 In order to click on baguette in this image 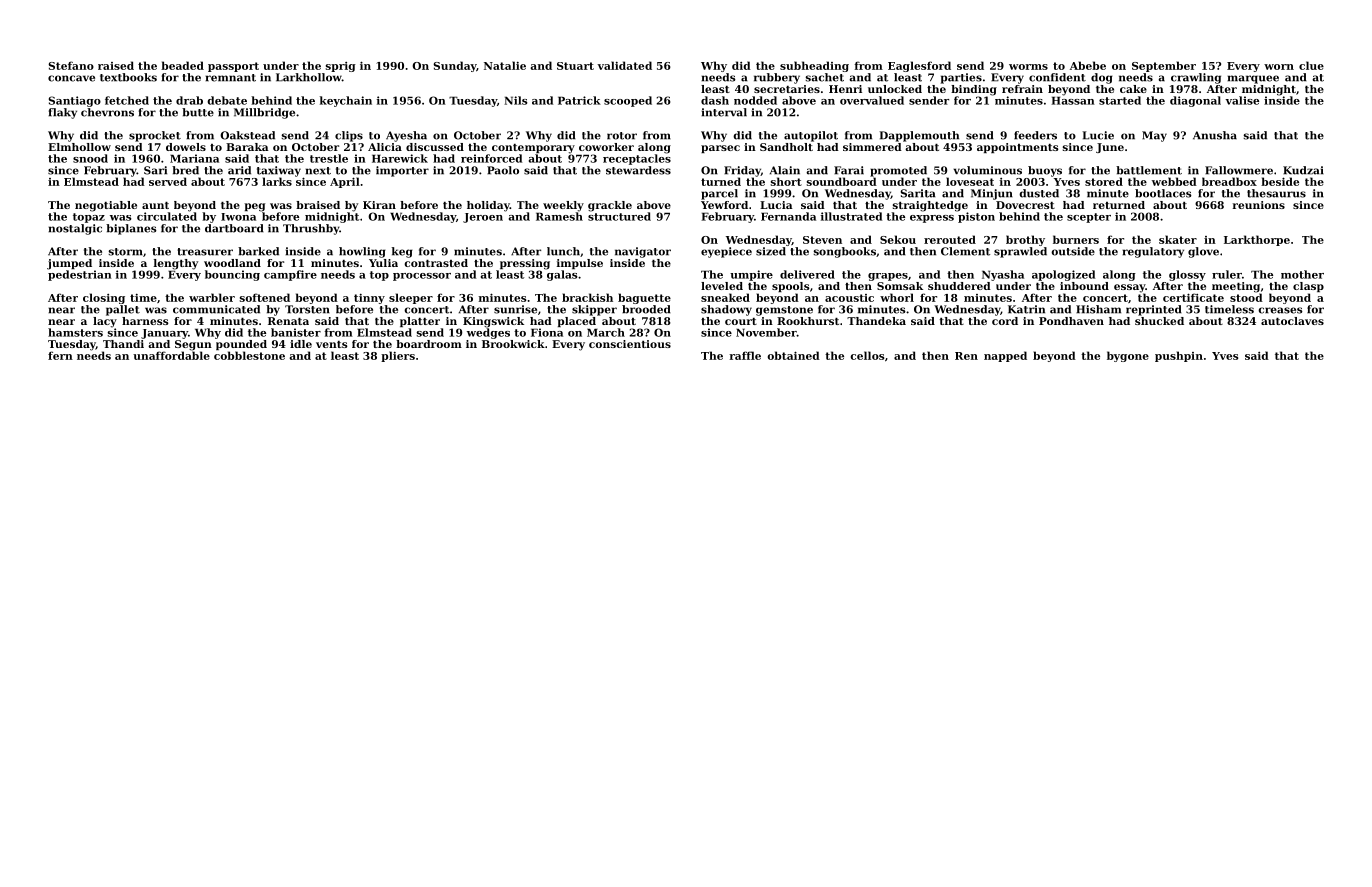, I will do `click(644, 298)`.
